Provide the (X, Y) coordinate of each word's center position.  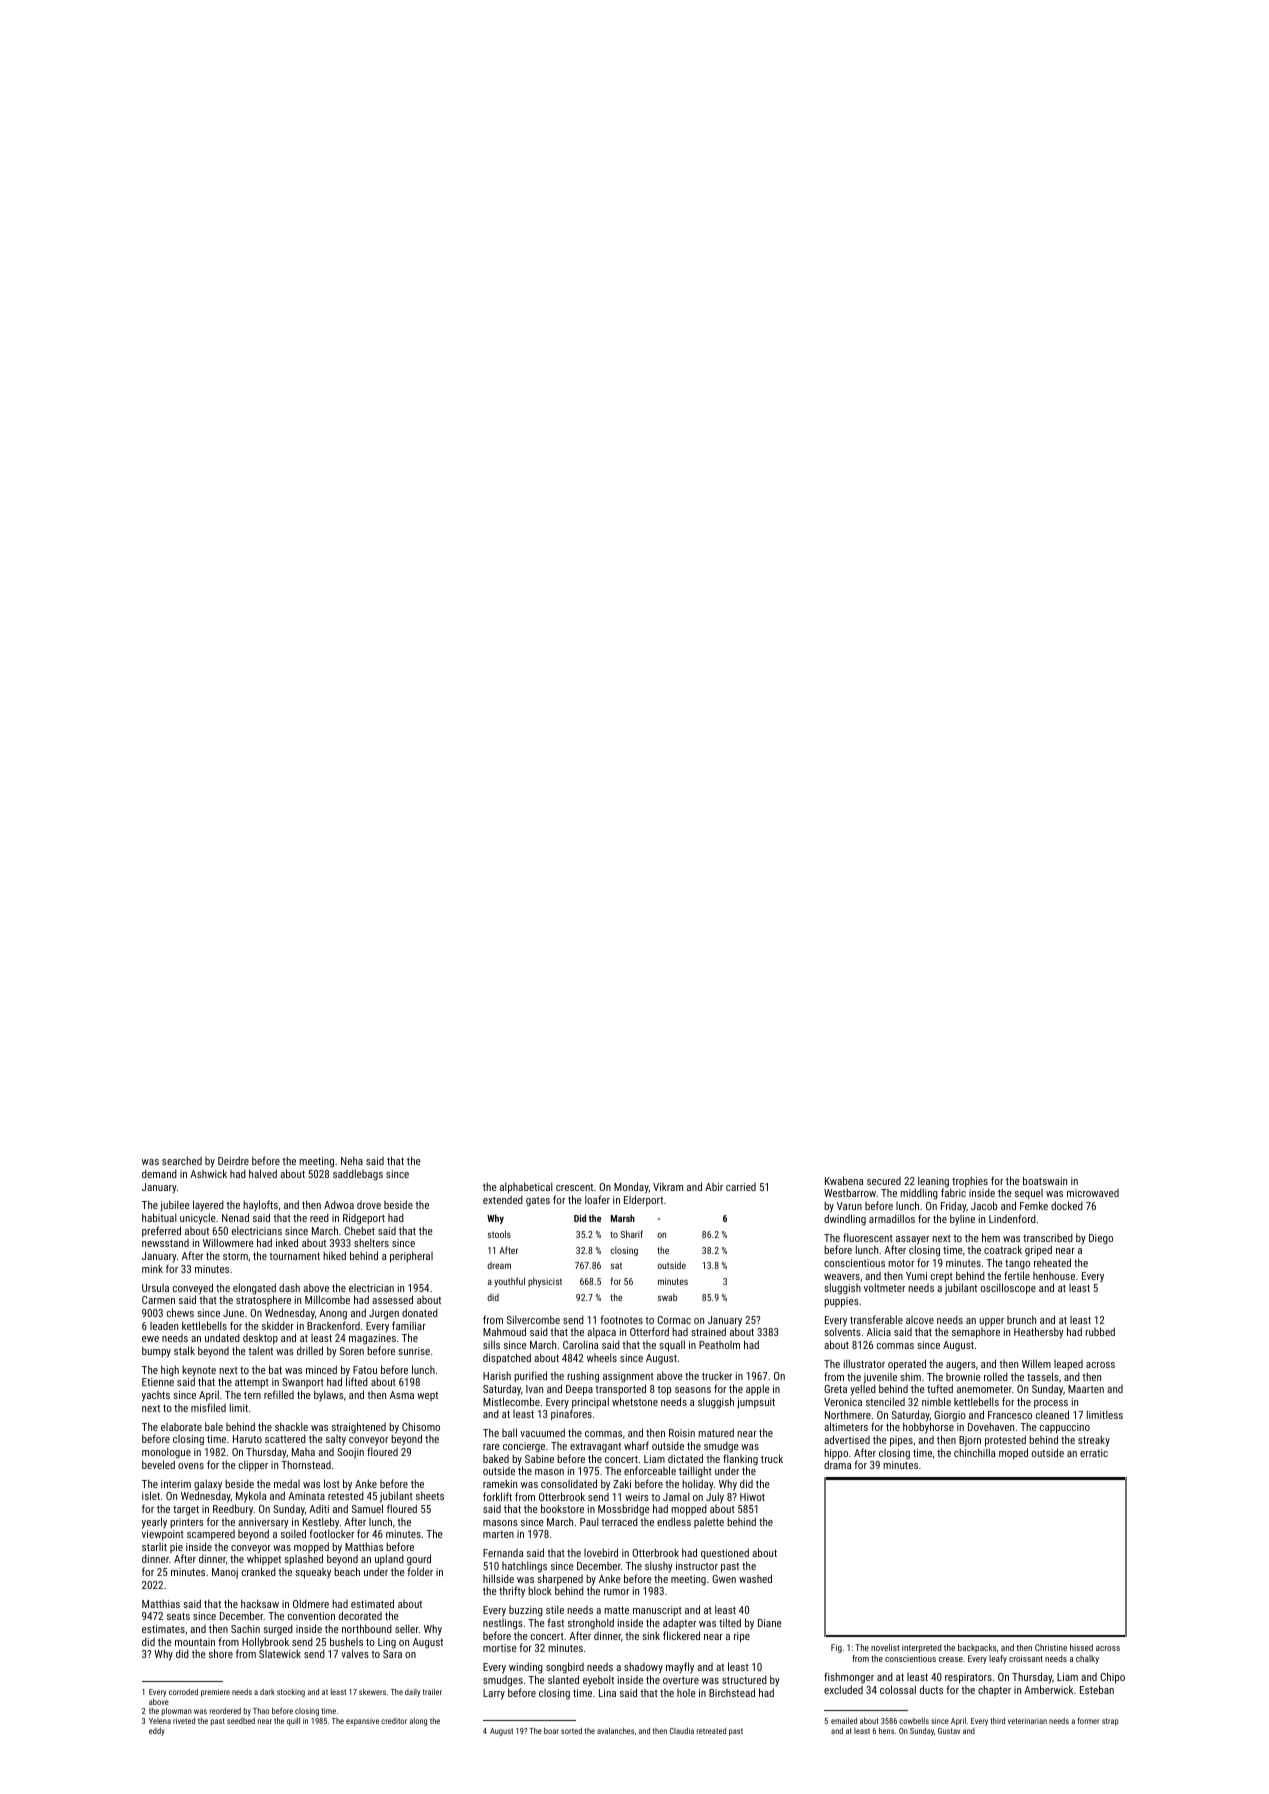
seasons (693, 1390)
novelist (885, 1647)
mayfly (680, 1668)
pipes (901, 1441)
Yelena (160, 1721)
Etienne (158, 1382)
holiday (698, 1484)
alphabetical (526, 1188)
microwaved (1093, 1193)
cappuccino (1065, 1428)
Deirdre (233, 1160)
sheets (430, 1495)
